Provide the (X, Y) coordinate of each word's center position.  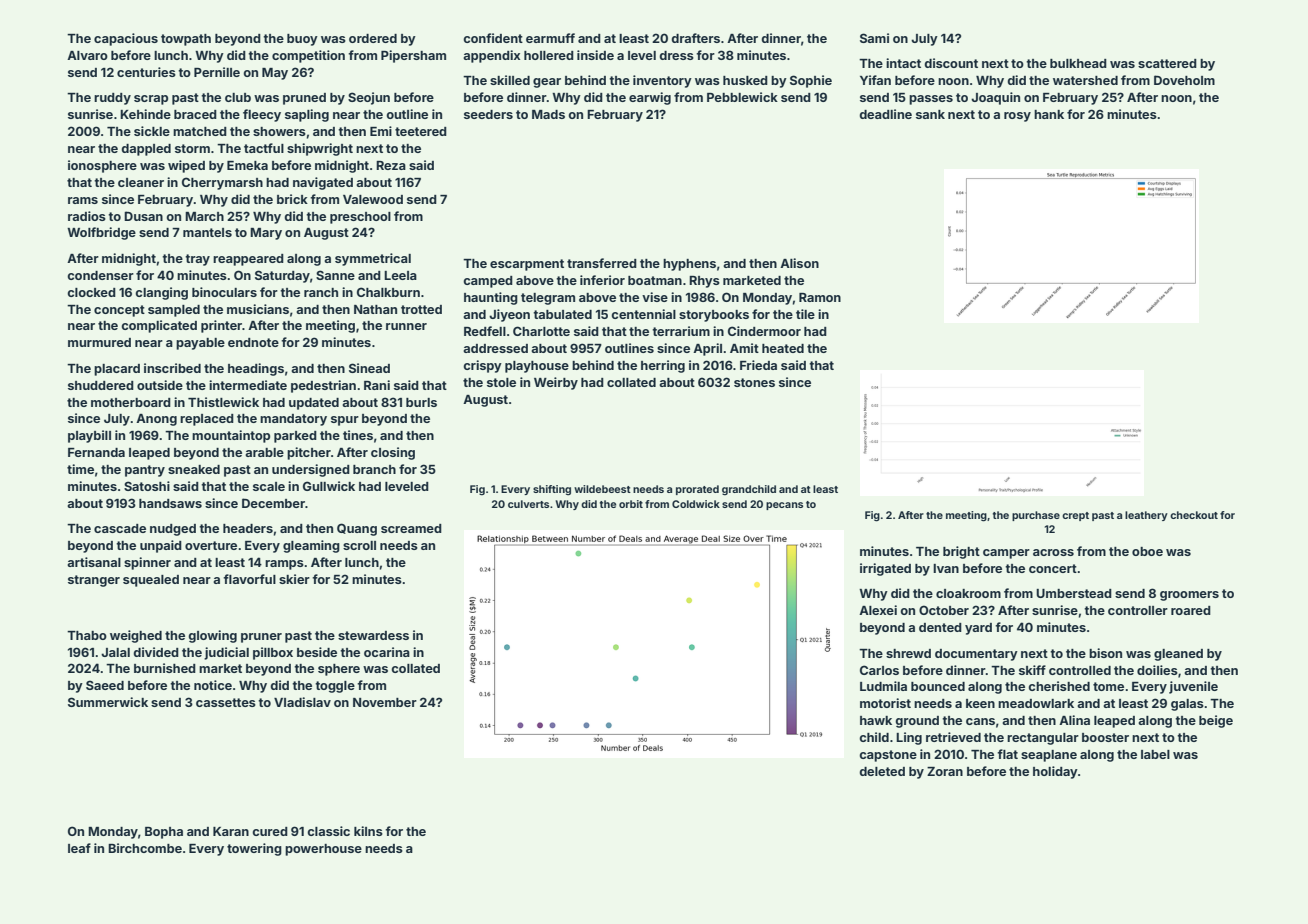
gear (547, 83)
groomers (1189, 596)
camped (488, 282)
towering (254, 849)
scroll (359, 545)
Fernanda (96, 452)
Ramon (820, 297)
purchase (1036, 516)
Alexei (878, 610)
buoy (302, 40)
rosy (1017, 117)
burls (421, 402)
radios (87, 216)
